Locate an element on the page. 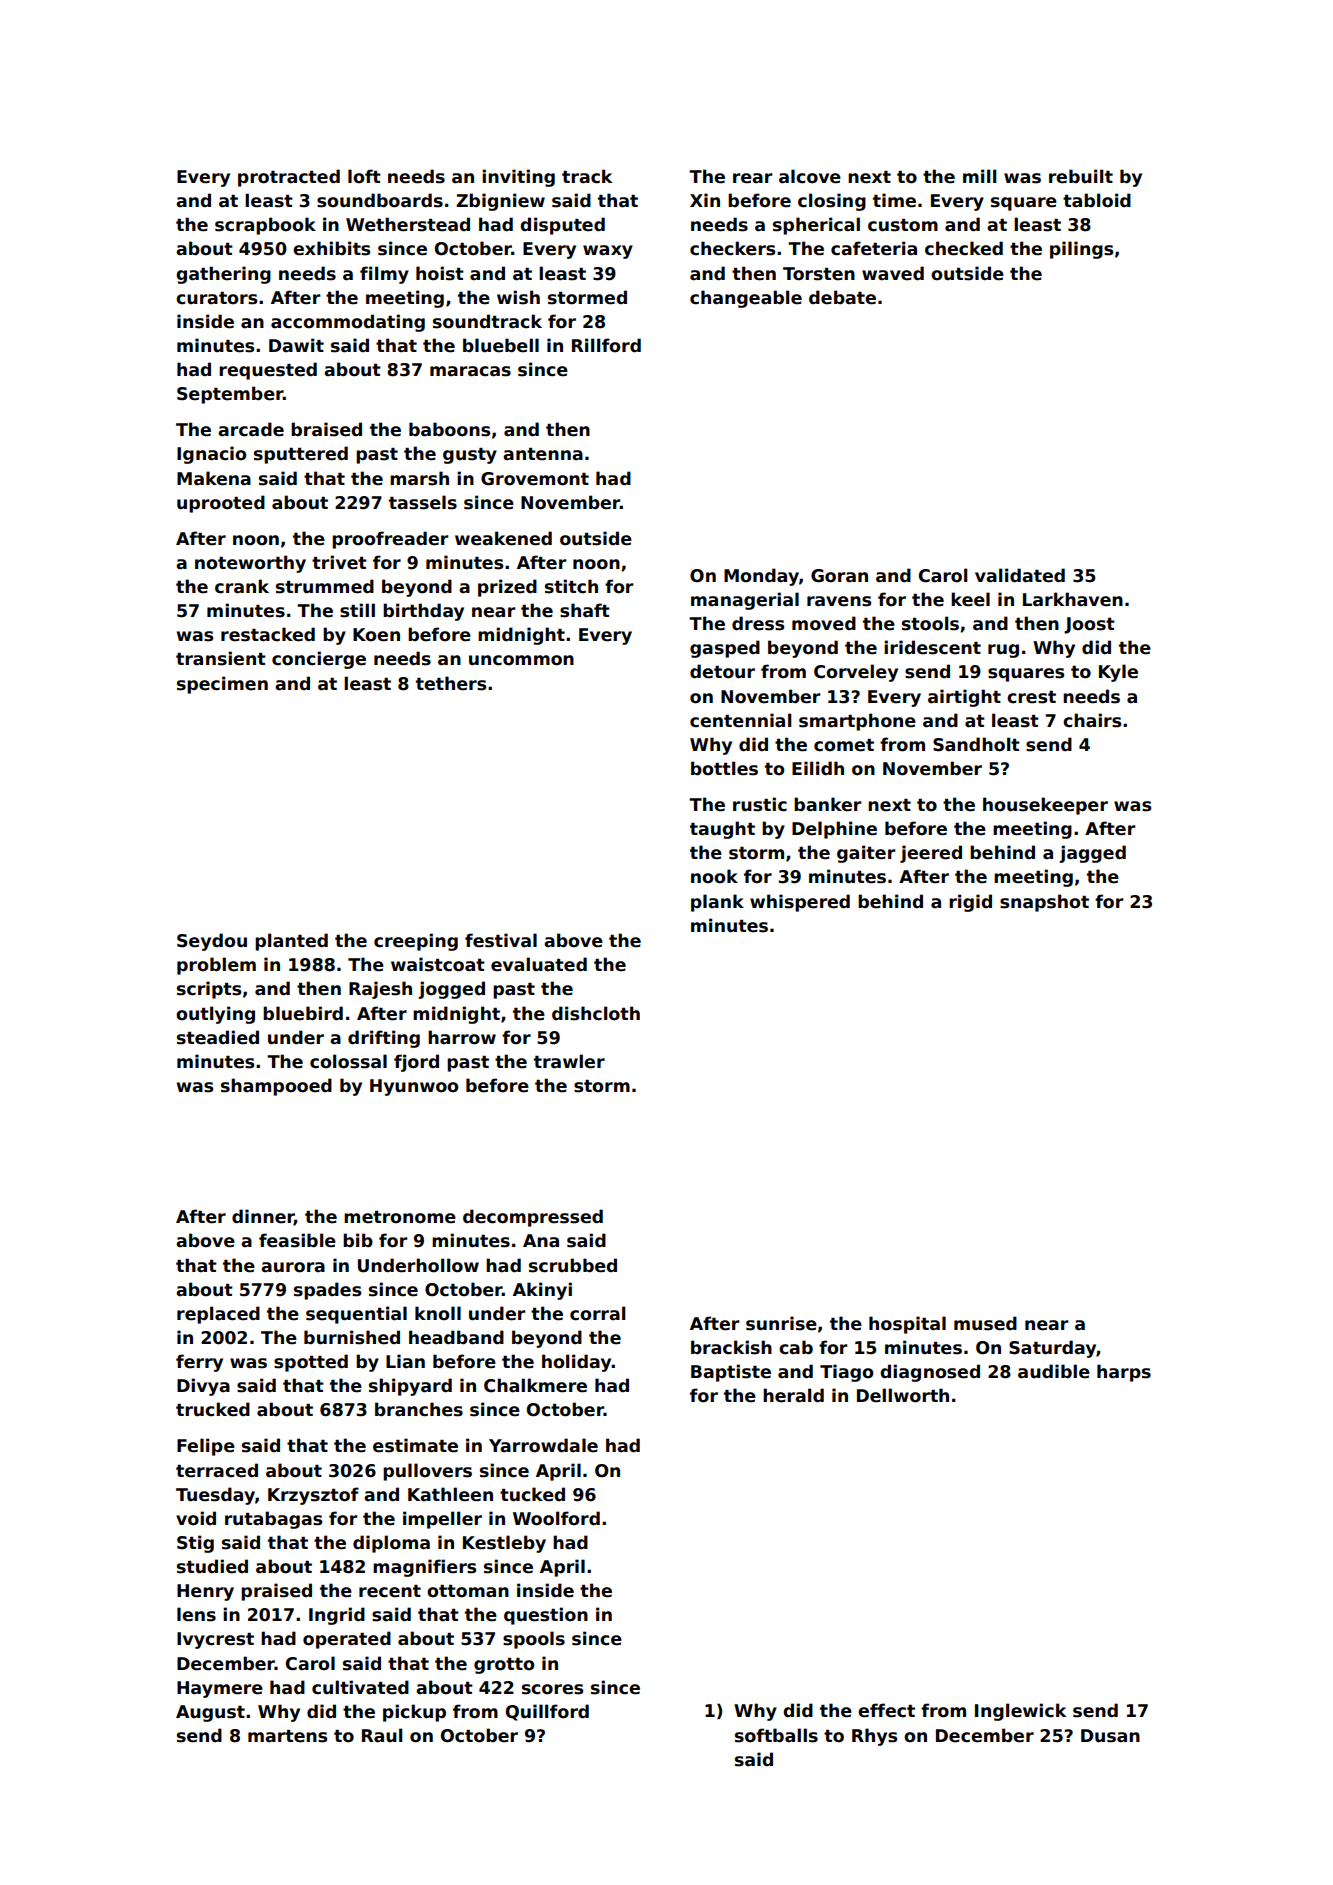 The image size is (1333, 1885). inviting is located at coordinates (518, 178).
